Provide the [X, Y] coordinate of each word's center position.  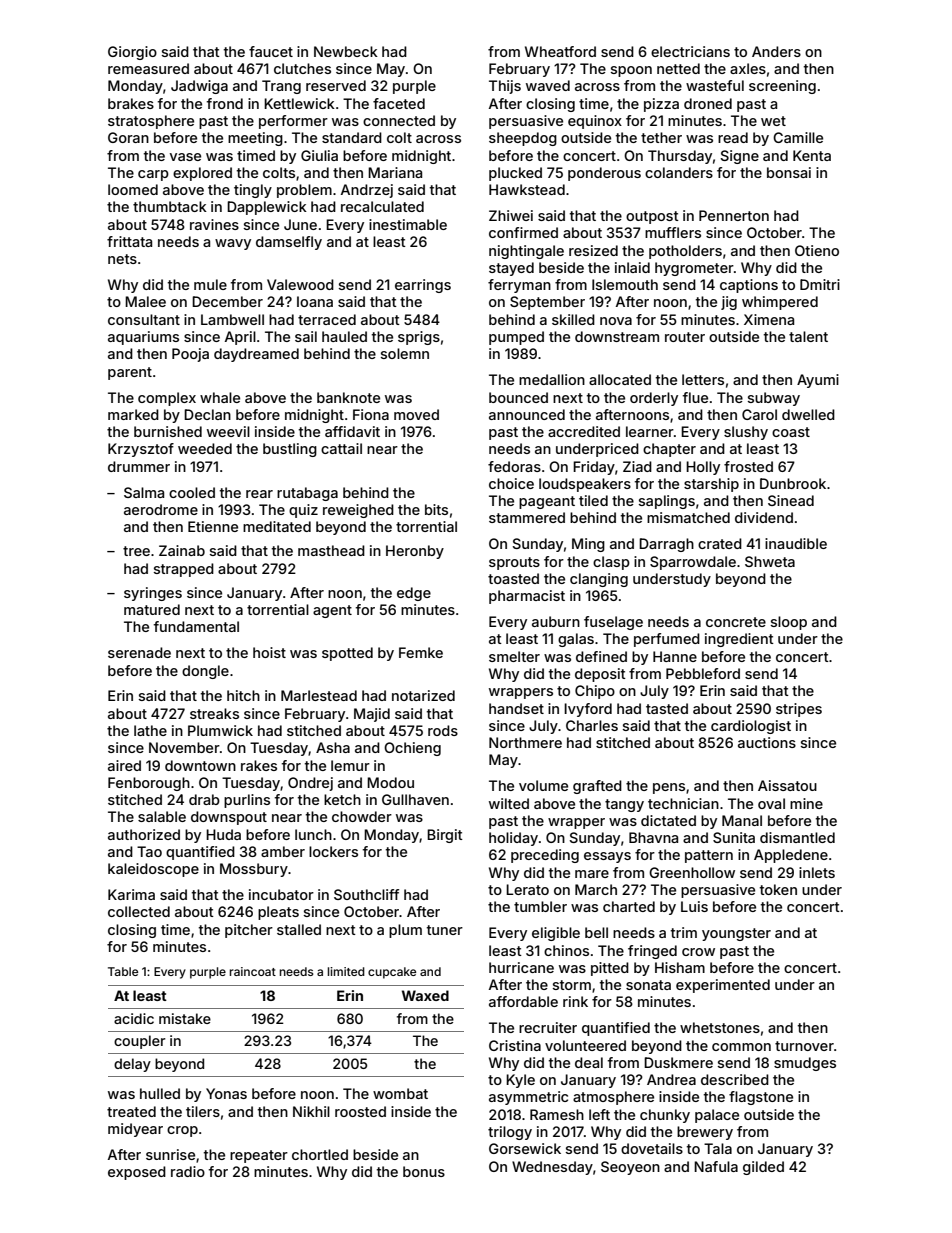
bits [436, 509]
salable [162, 816]
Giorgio [132, 53]
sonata [648, 985]
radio [188, 1171]
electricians [690, 51]
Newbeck [346, 51]
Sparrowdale [693, 563]
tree [136, 551]
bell [596, 932]
